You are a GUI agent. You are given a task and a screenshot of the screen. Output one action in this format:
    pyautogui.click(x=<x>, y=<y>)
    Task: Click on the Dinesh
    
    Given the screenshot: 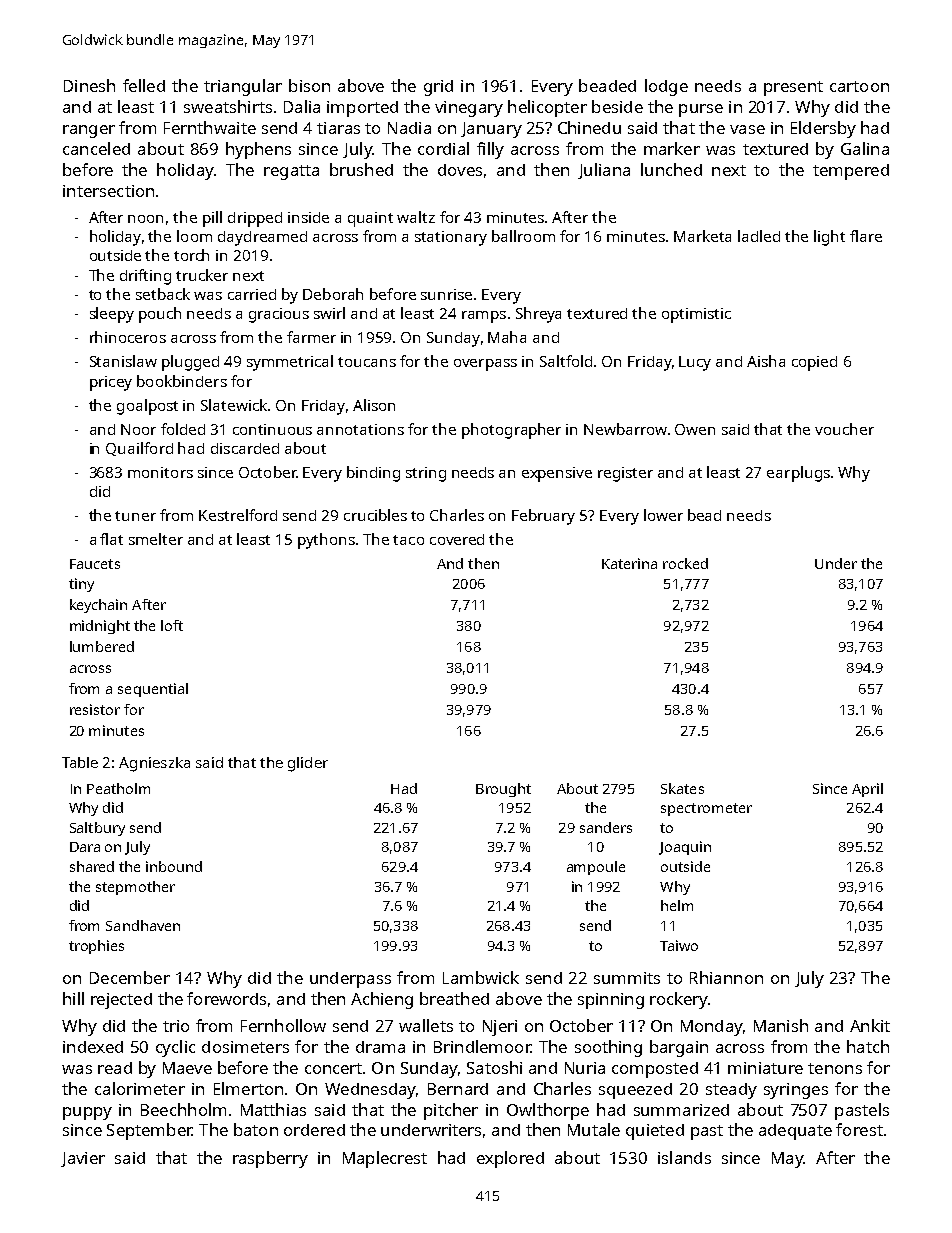 What is the action you would take?
    pyautogui.click(x=89, y=85)
